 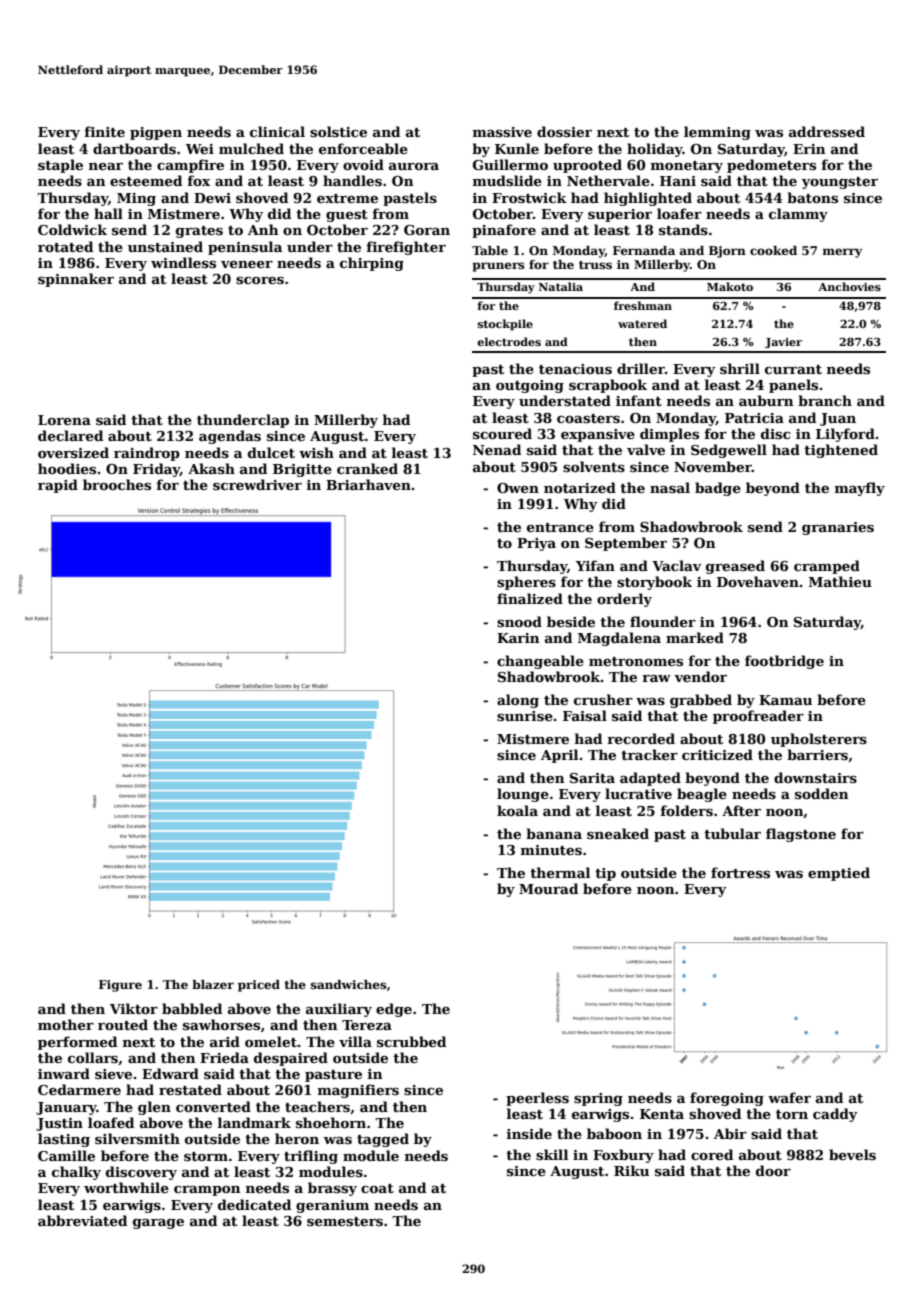 I want to click on scrubbed, so click(x=411, y=1041).
